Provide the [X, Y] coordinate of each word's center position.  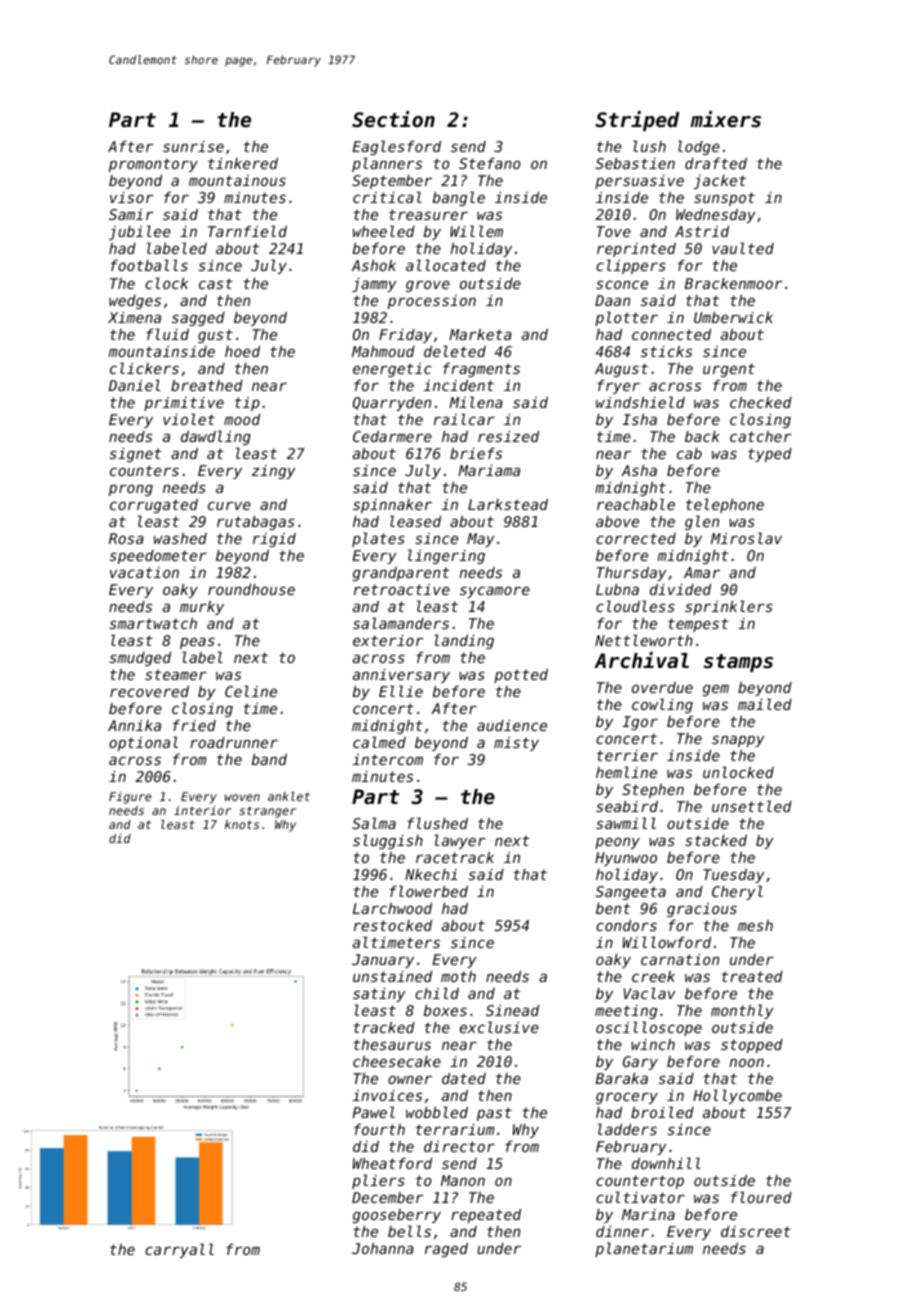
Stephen [653, 791]
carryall [179, 1250]
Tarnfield [247, 231]
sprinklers [729, 607]
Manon [463, 1180]
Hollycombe [737, 1096]
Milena [476, 402]
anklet [289, 796]
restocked [393, 925]
